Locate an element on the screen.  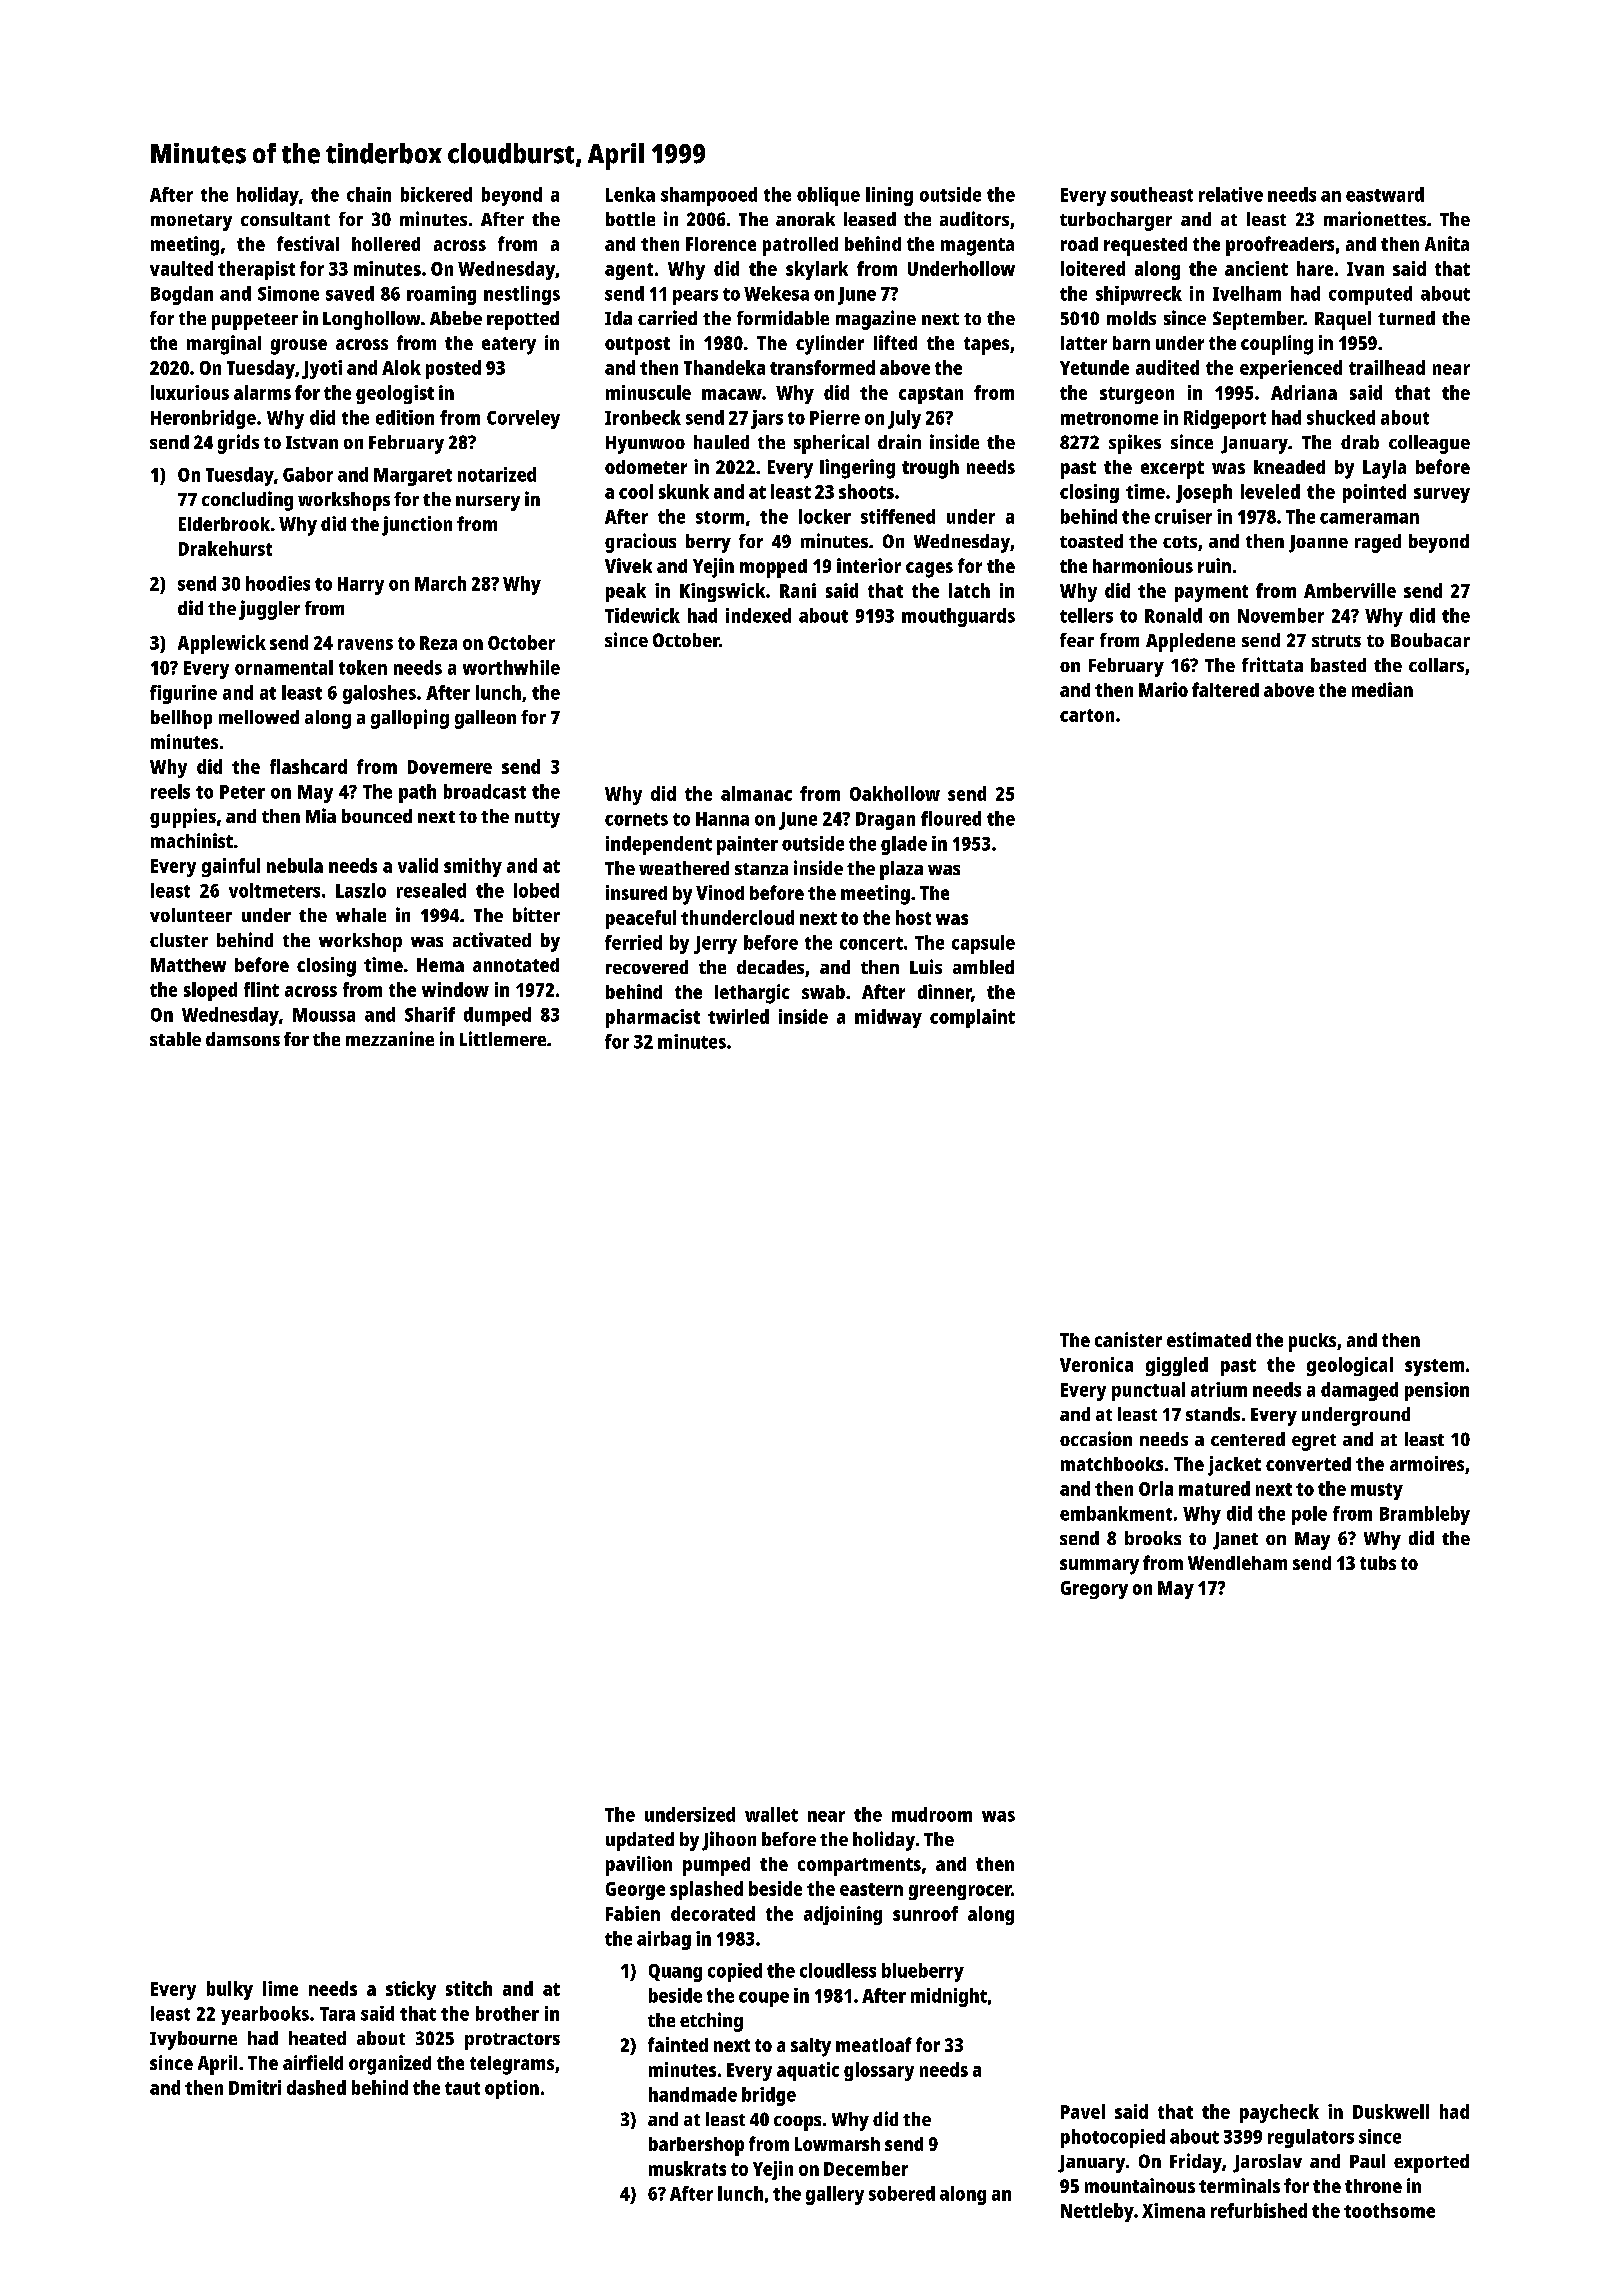
proofreaders is located at coordinates (1280, 246).
